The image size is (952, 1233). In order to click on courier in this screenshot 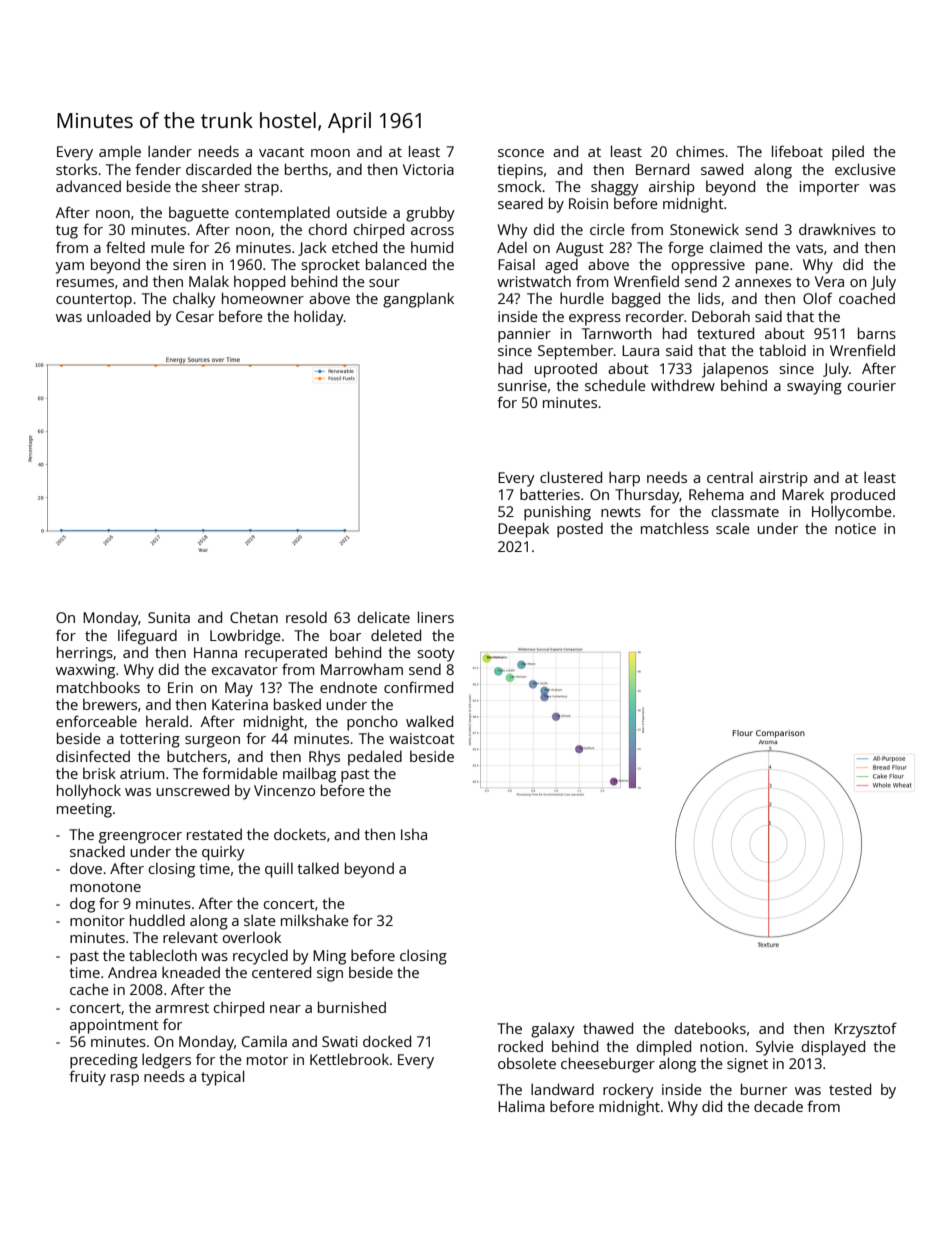, I will do `click(871, 385)`.
